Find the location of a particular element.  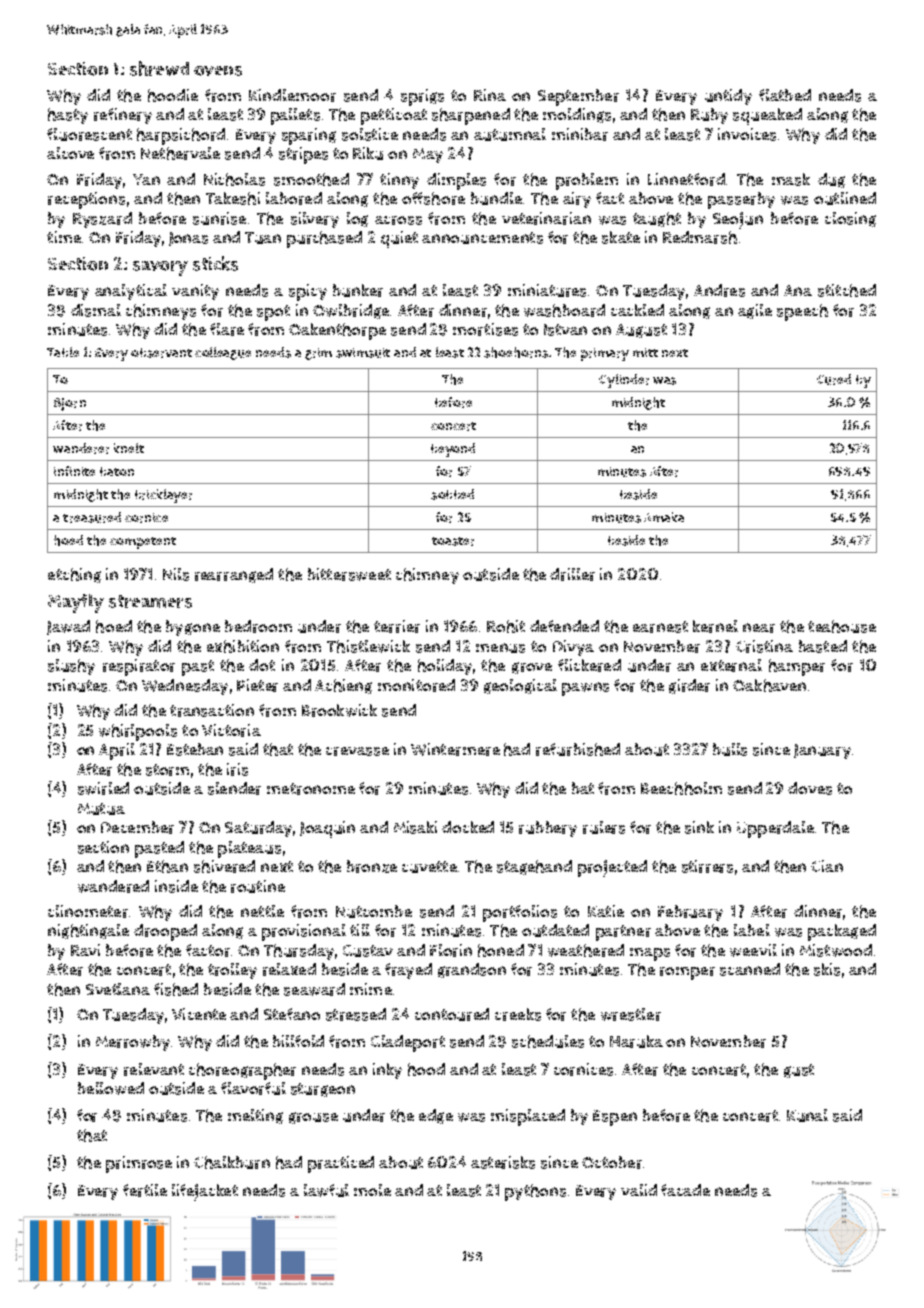

rearranged is located at coordinates (234, 575).
